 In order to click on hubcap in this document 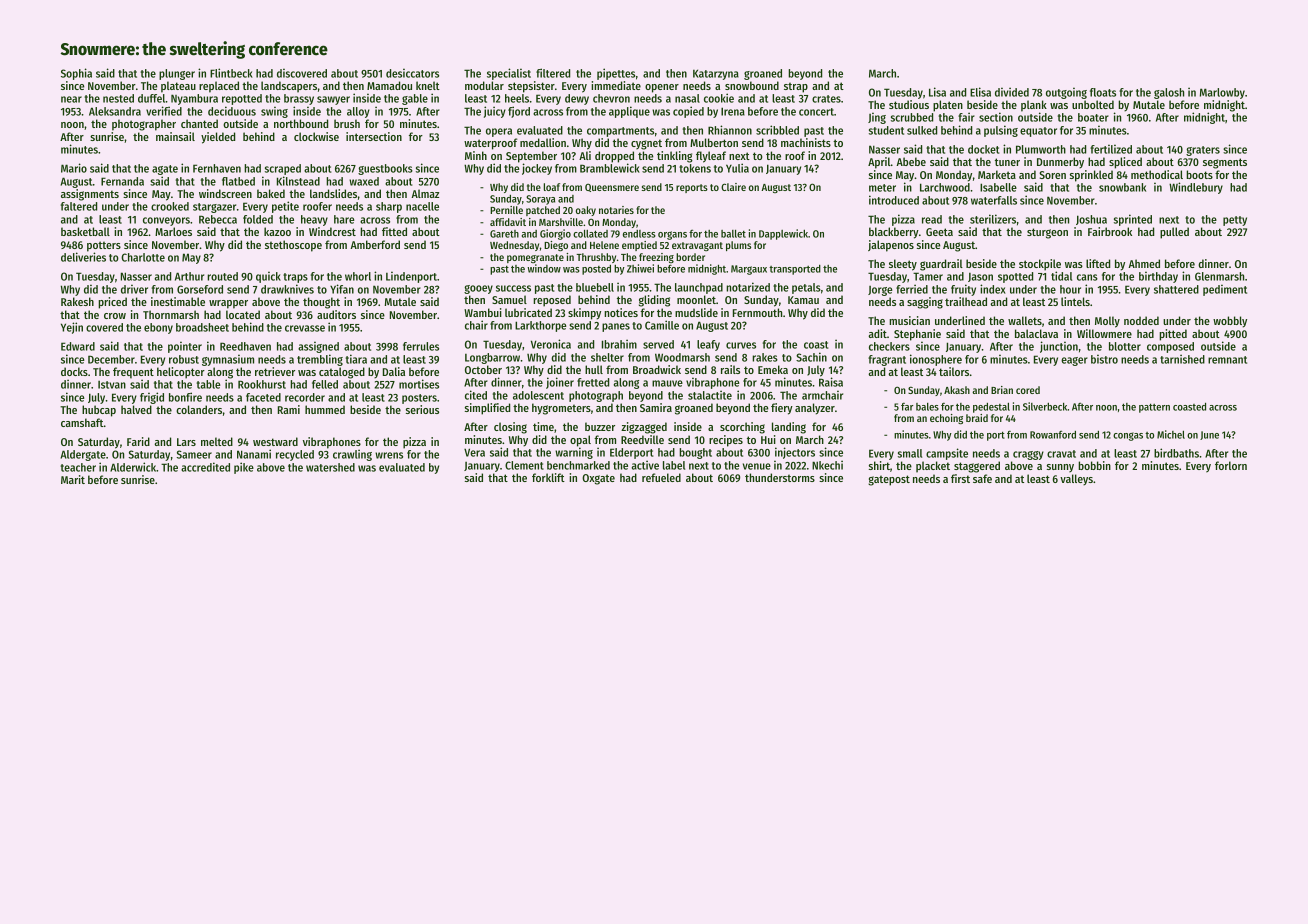, I will do `click(99, 411)`.
